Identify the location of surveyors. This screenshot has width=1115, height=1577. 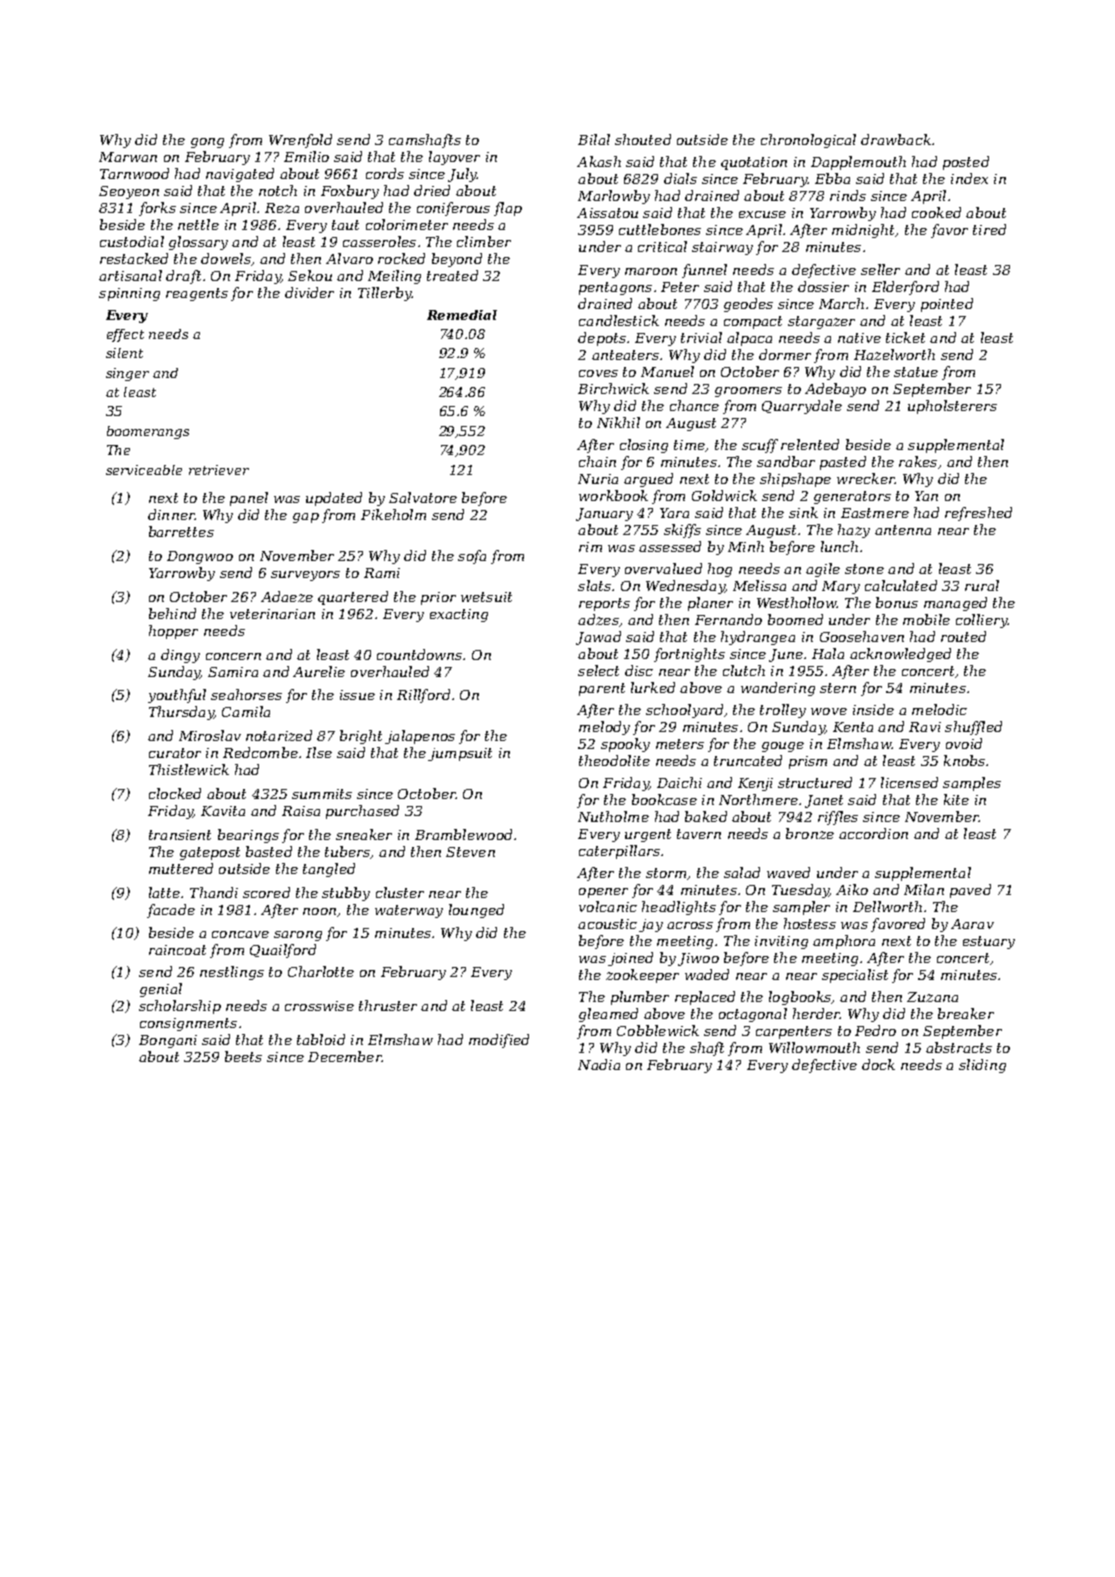
(305, 576).
